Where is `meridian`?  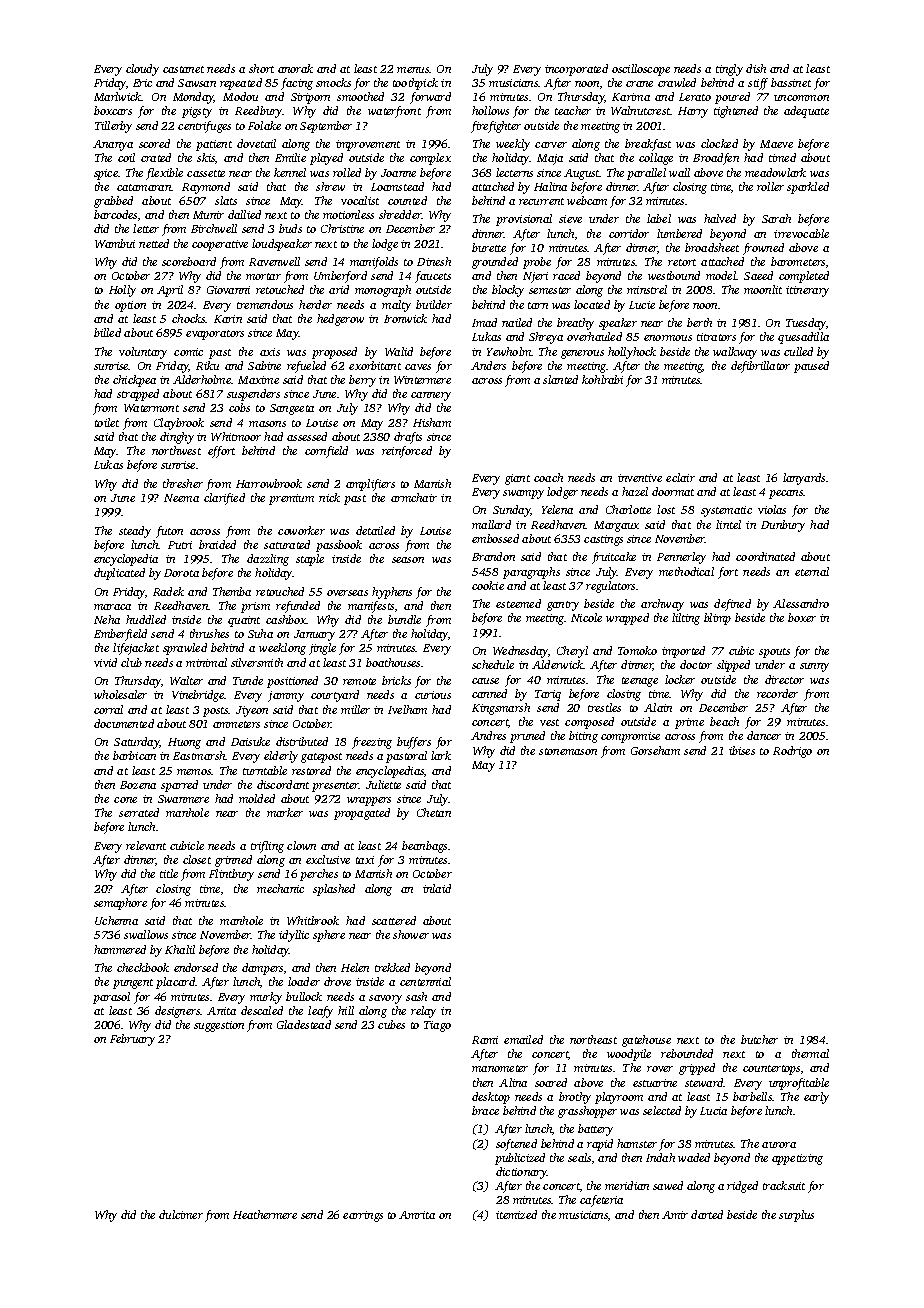 meridian is located at coordinates (627, 1185).
